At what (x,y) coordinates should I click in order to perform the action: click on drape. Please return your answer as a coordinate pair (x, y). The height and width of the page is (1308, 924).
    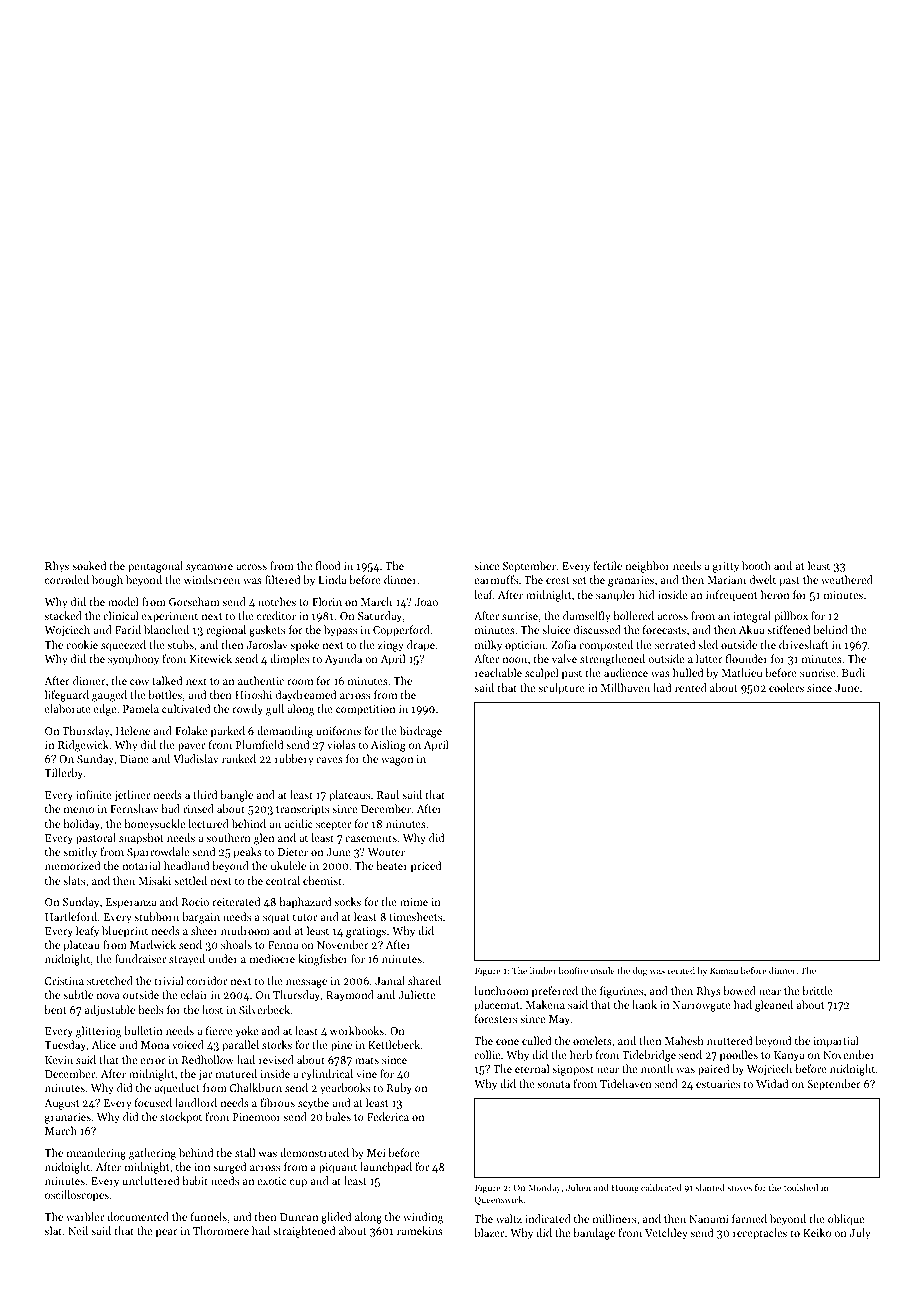
    Looking at the image, I should click on (421, 646).
